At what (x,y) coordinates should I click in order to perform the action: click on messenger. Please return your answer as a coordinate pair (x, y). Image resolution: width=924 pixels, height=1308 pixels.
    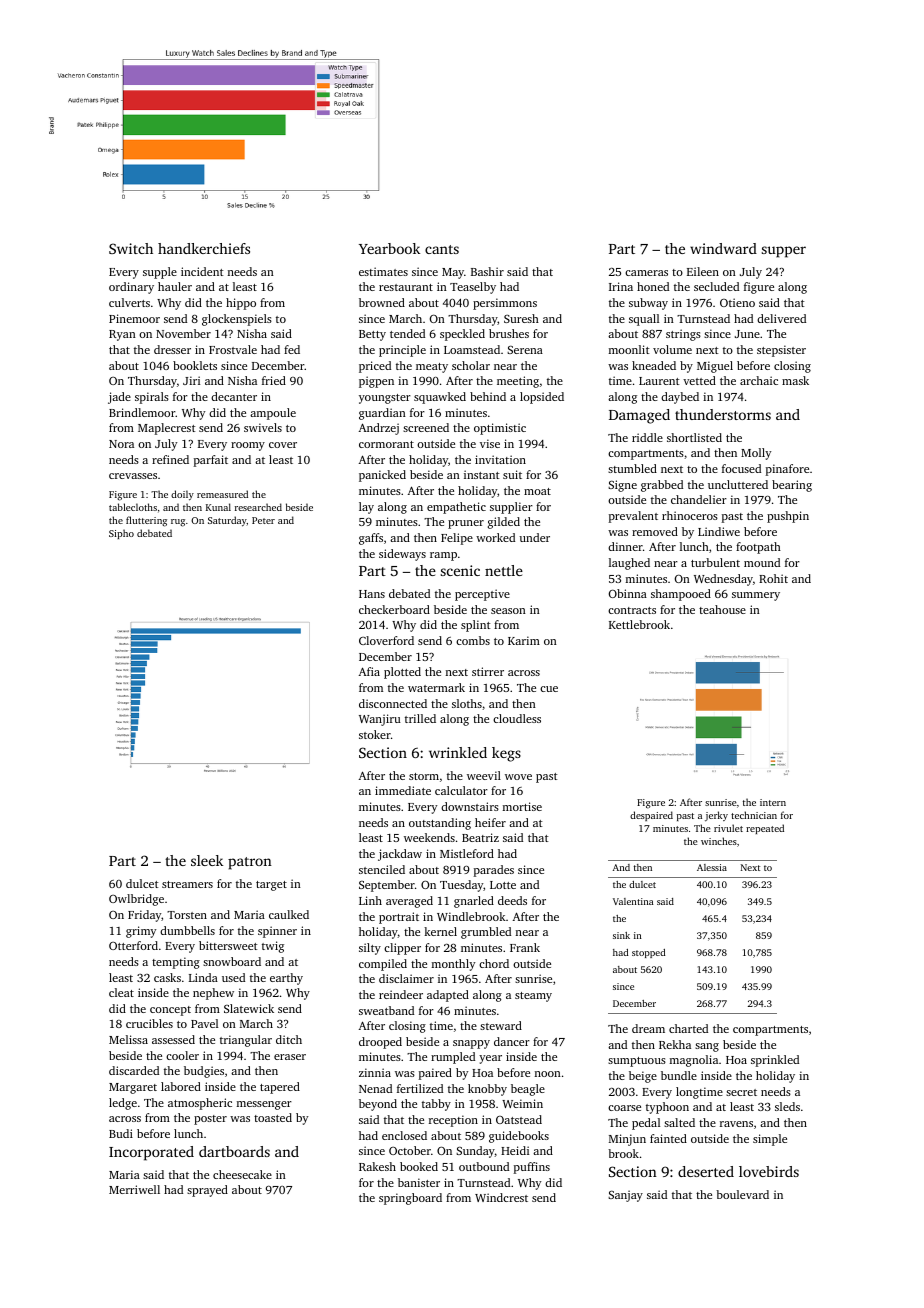
    Looking at the image, I should click on (264, 1105).
